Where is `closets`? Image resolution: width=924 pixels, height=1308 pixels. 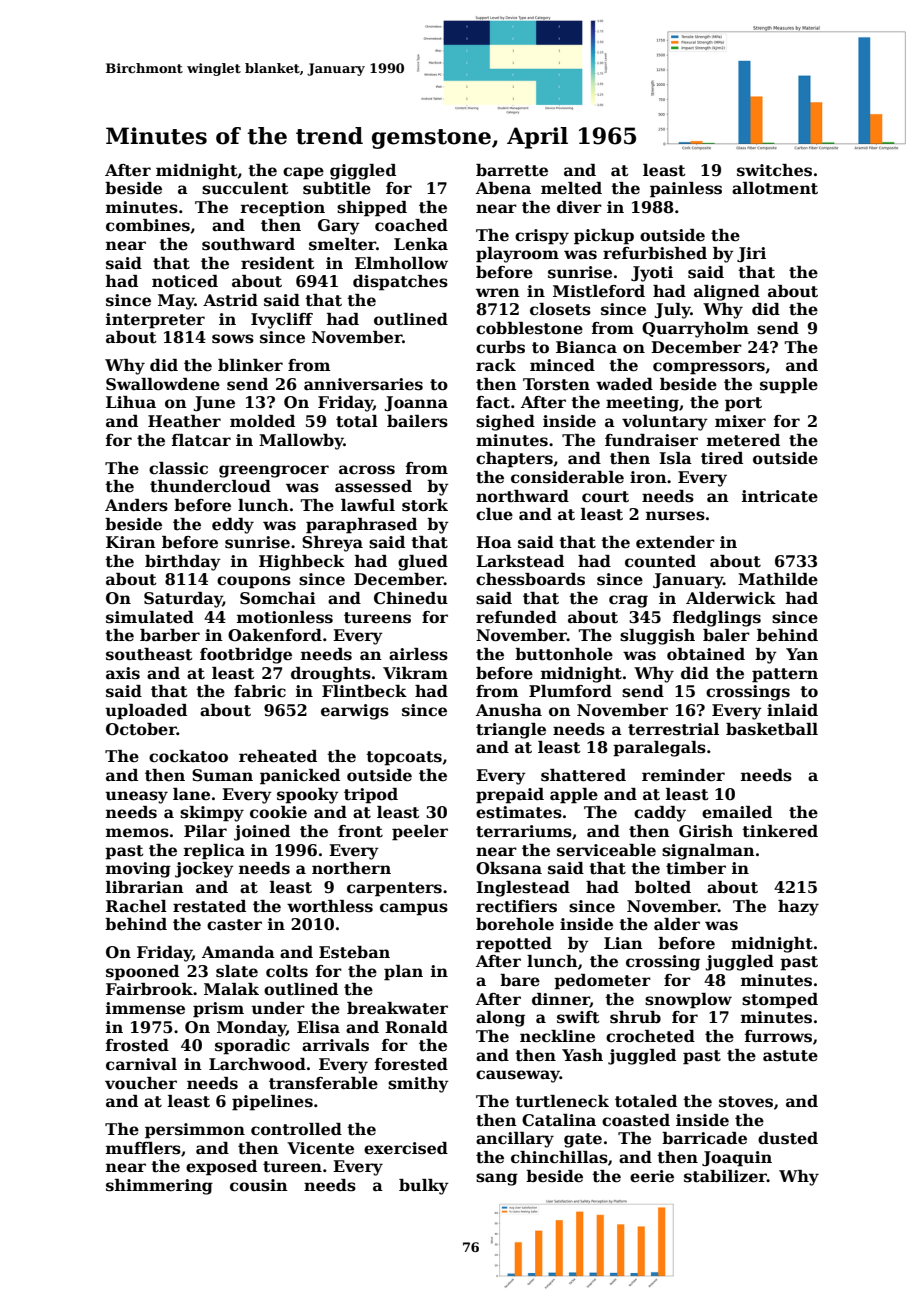
closets is located at coordinates (560, 309).
